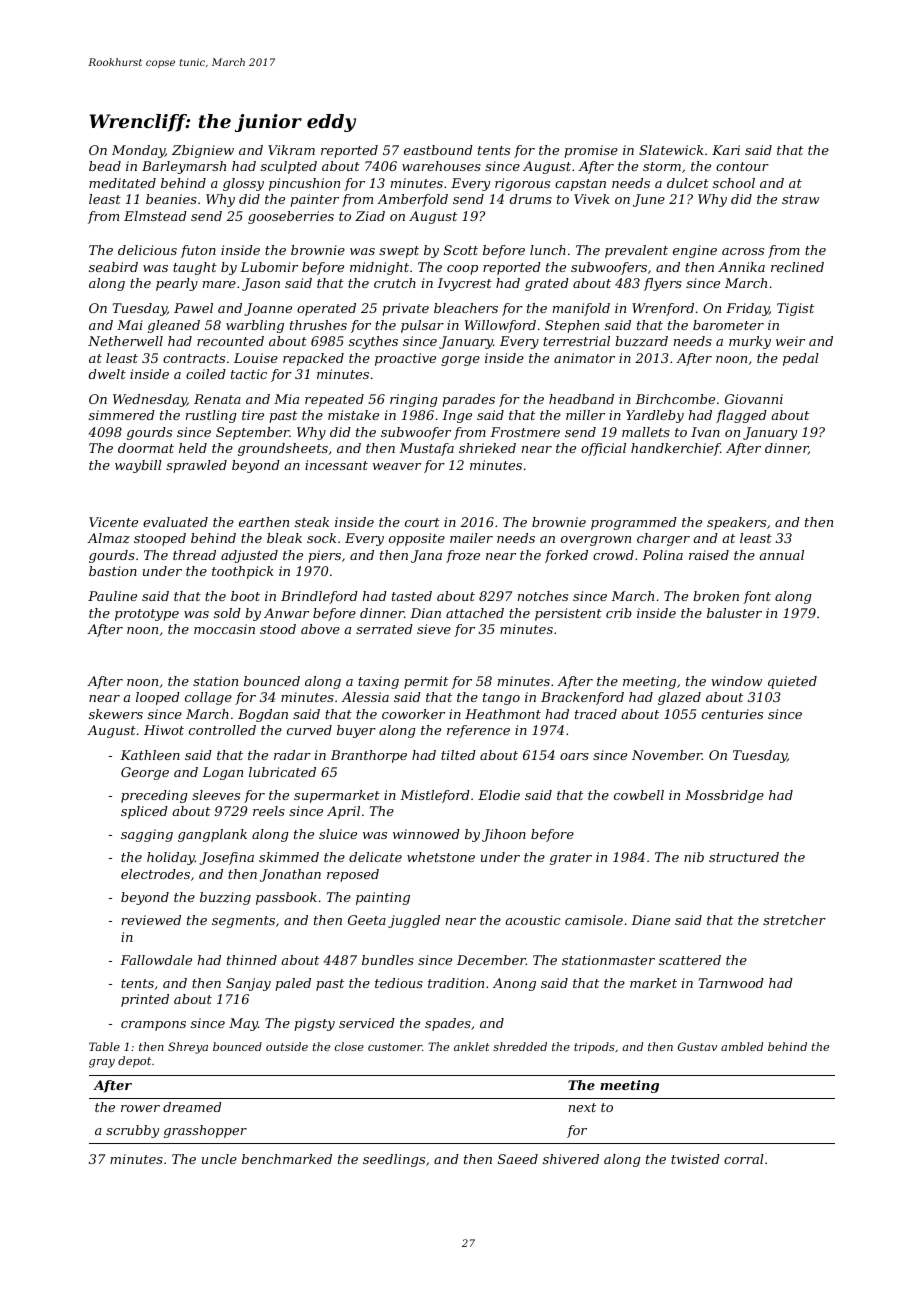 The width and height of the document is (924, 1308). I want to click on futon, so click(198, 251).
